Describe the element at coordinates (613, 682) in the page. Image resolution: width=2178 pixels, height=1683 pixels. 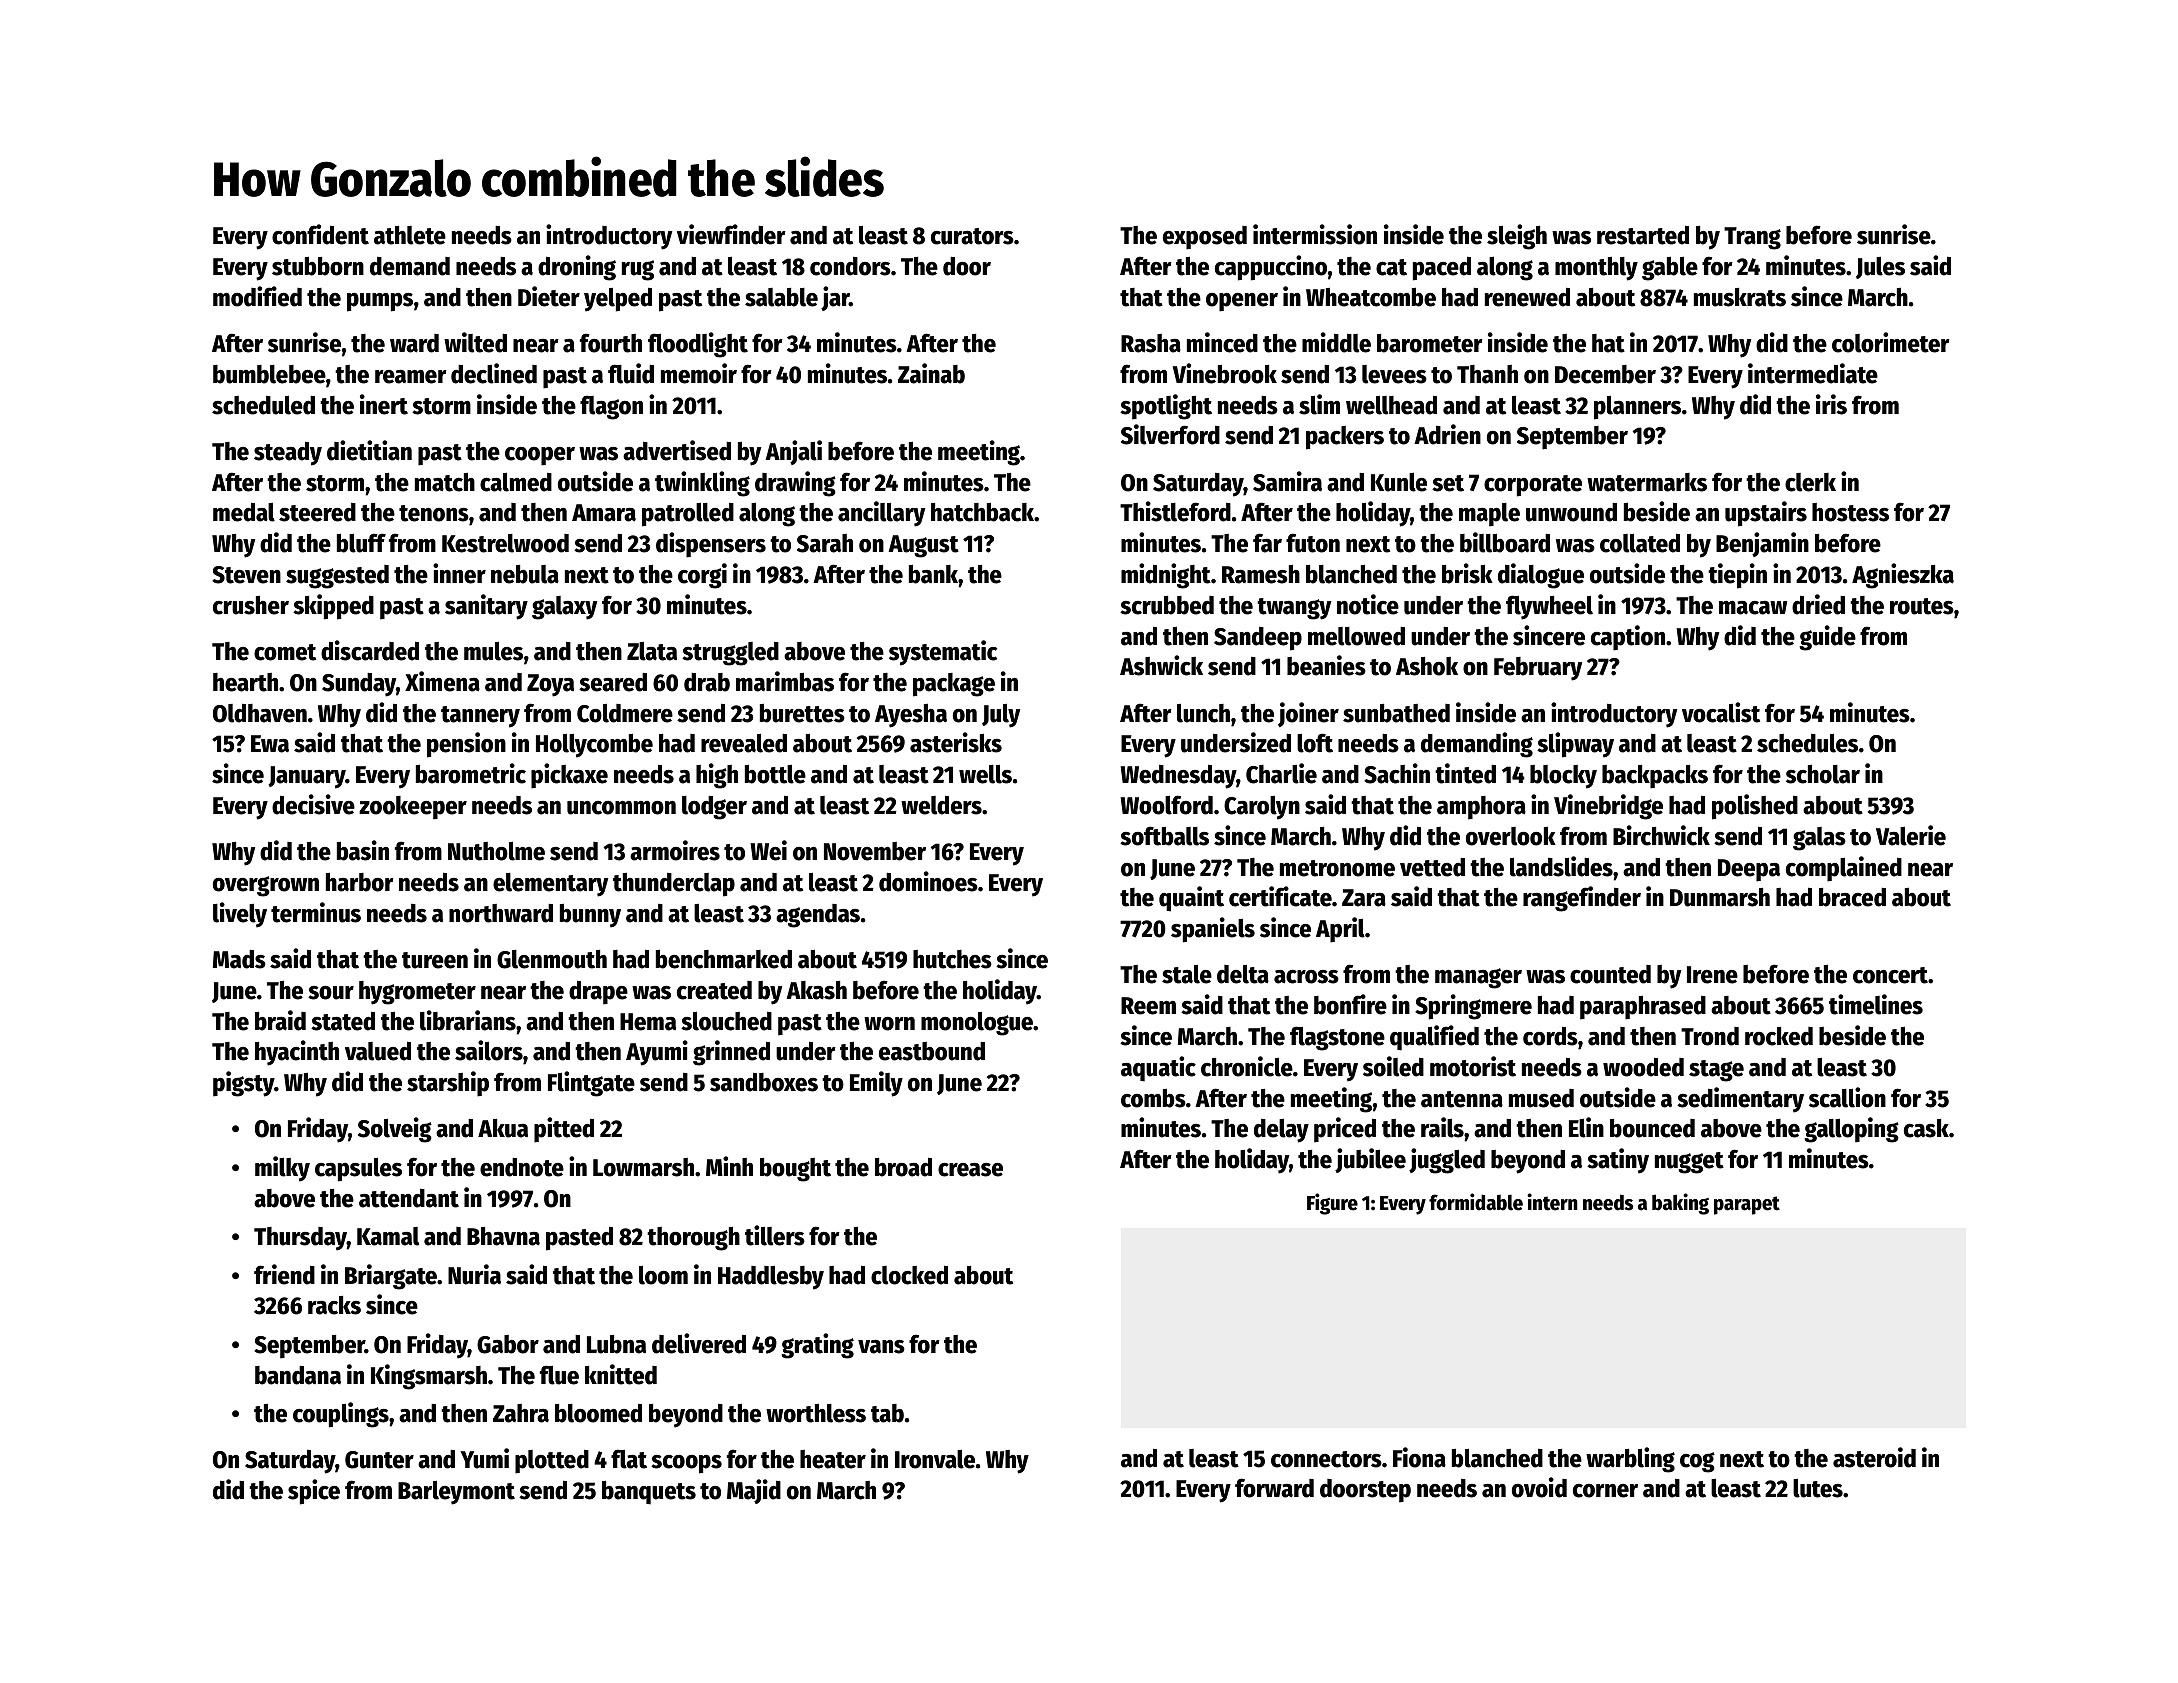
I see `seared` at that location.
